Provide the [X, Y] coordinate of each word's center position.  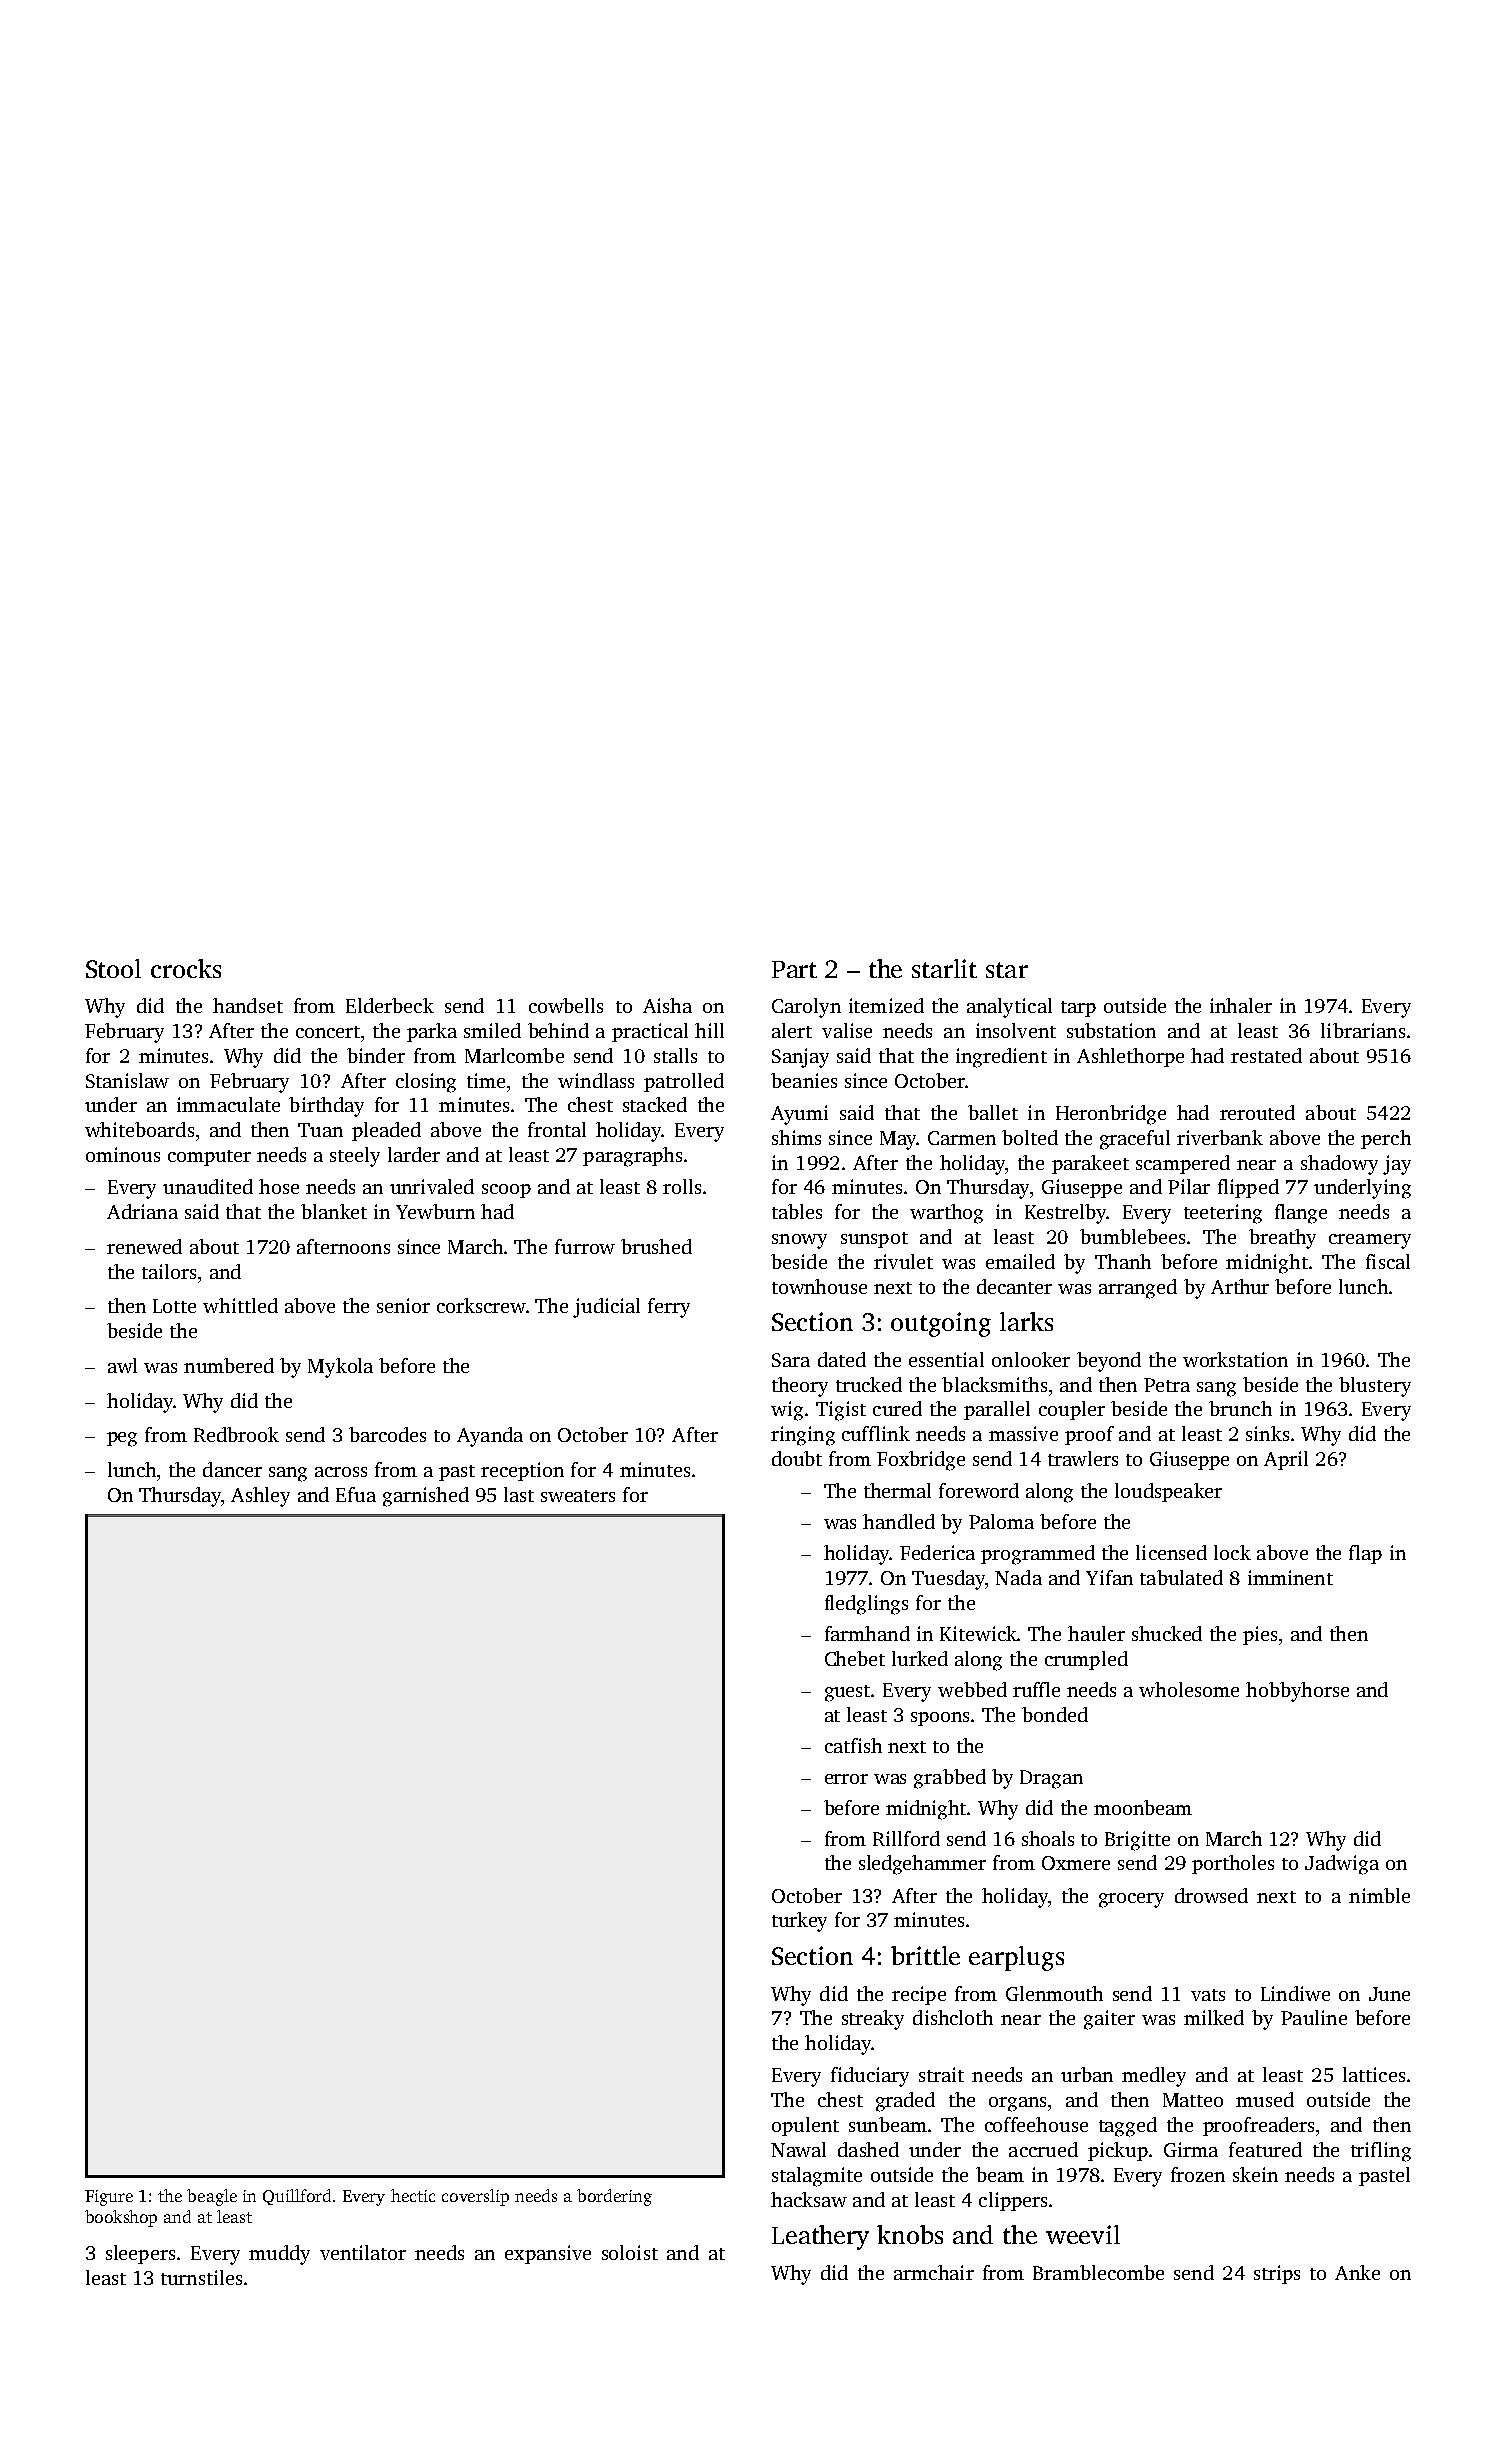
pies [1260, 1635]
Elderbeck [390, 1005]
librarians [1363, 1030]
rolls [682, 1186]
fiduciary [870, 2077]
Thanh [1123, 1261]
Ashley [260, 1497]
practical [650, 1032]
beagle [212, 2197]
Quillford [297, 2197]
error [846, 1779]
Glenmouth [1054, 1993]
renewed [144, 1246]
